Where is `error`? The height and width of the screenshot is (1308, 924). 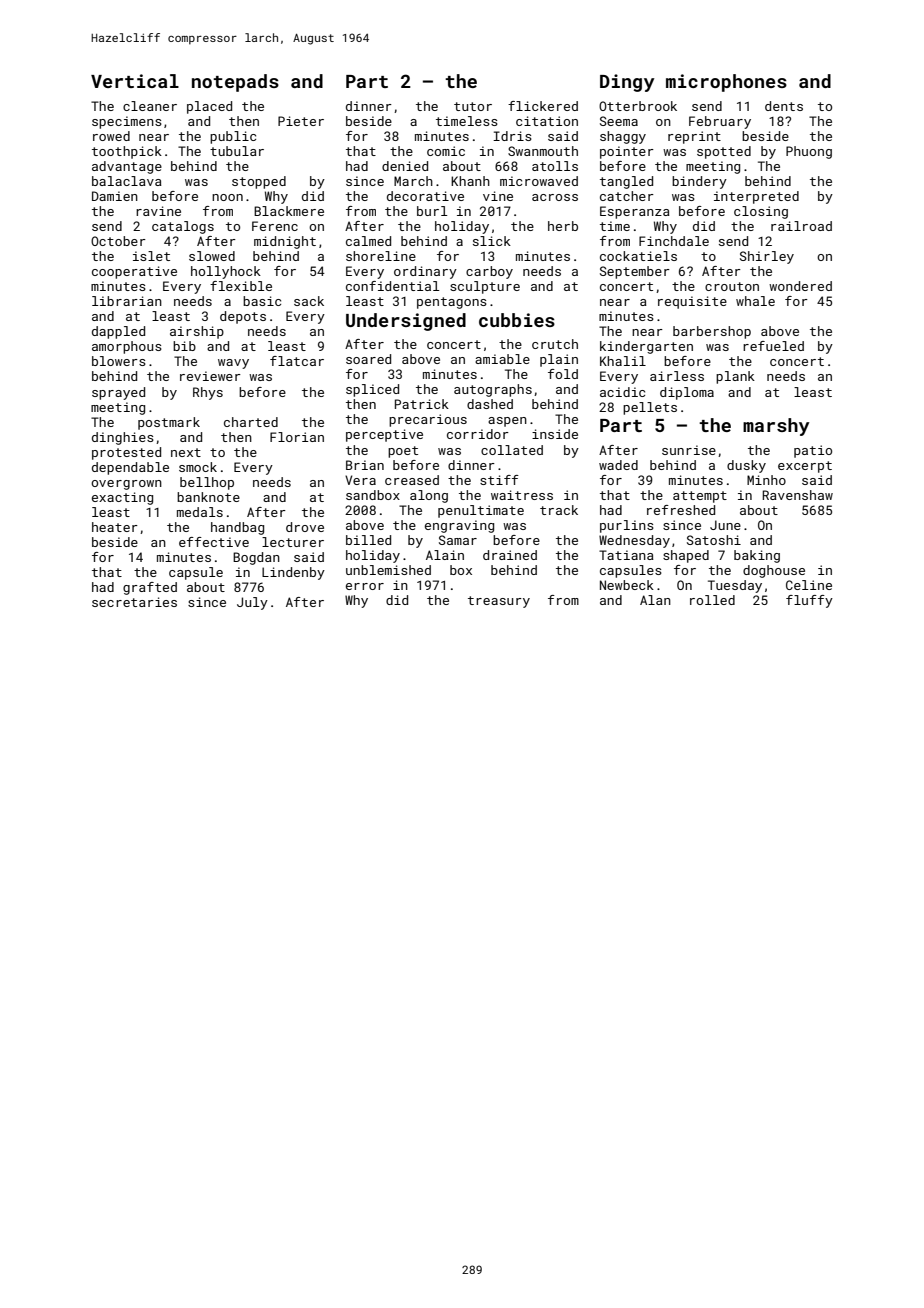
error is located at coordinates (365, 586).
